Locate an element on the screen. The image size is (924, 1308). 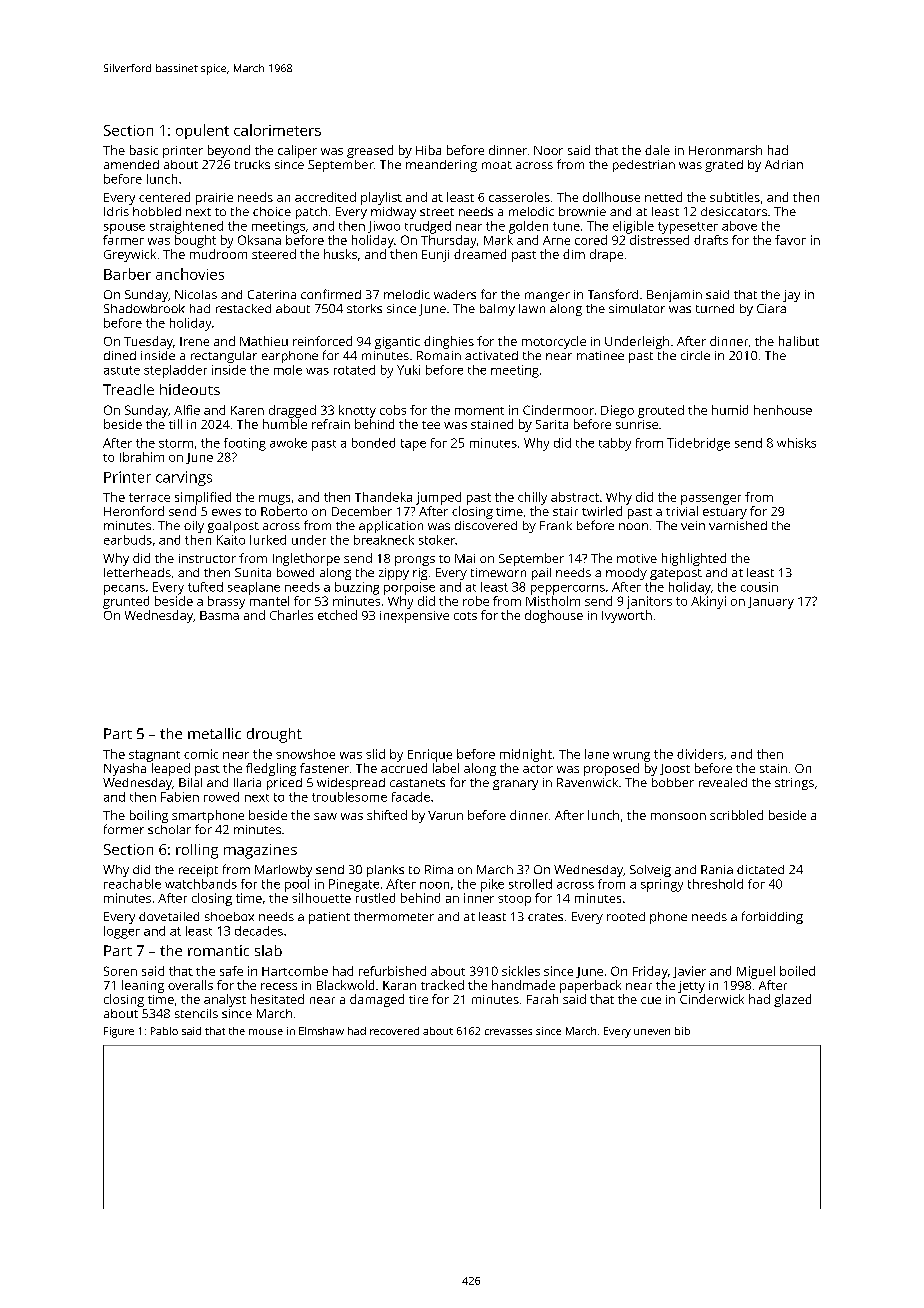
Adrian is located at coordinates (784, 164).
